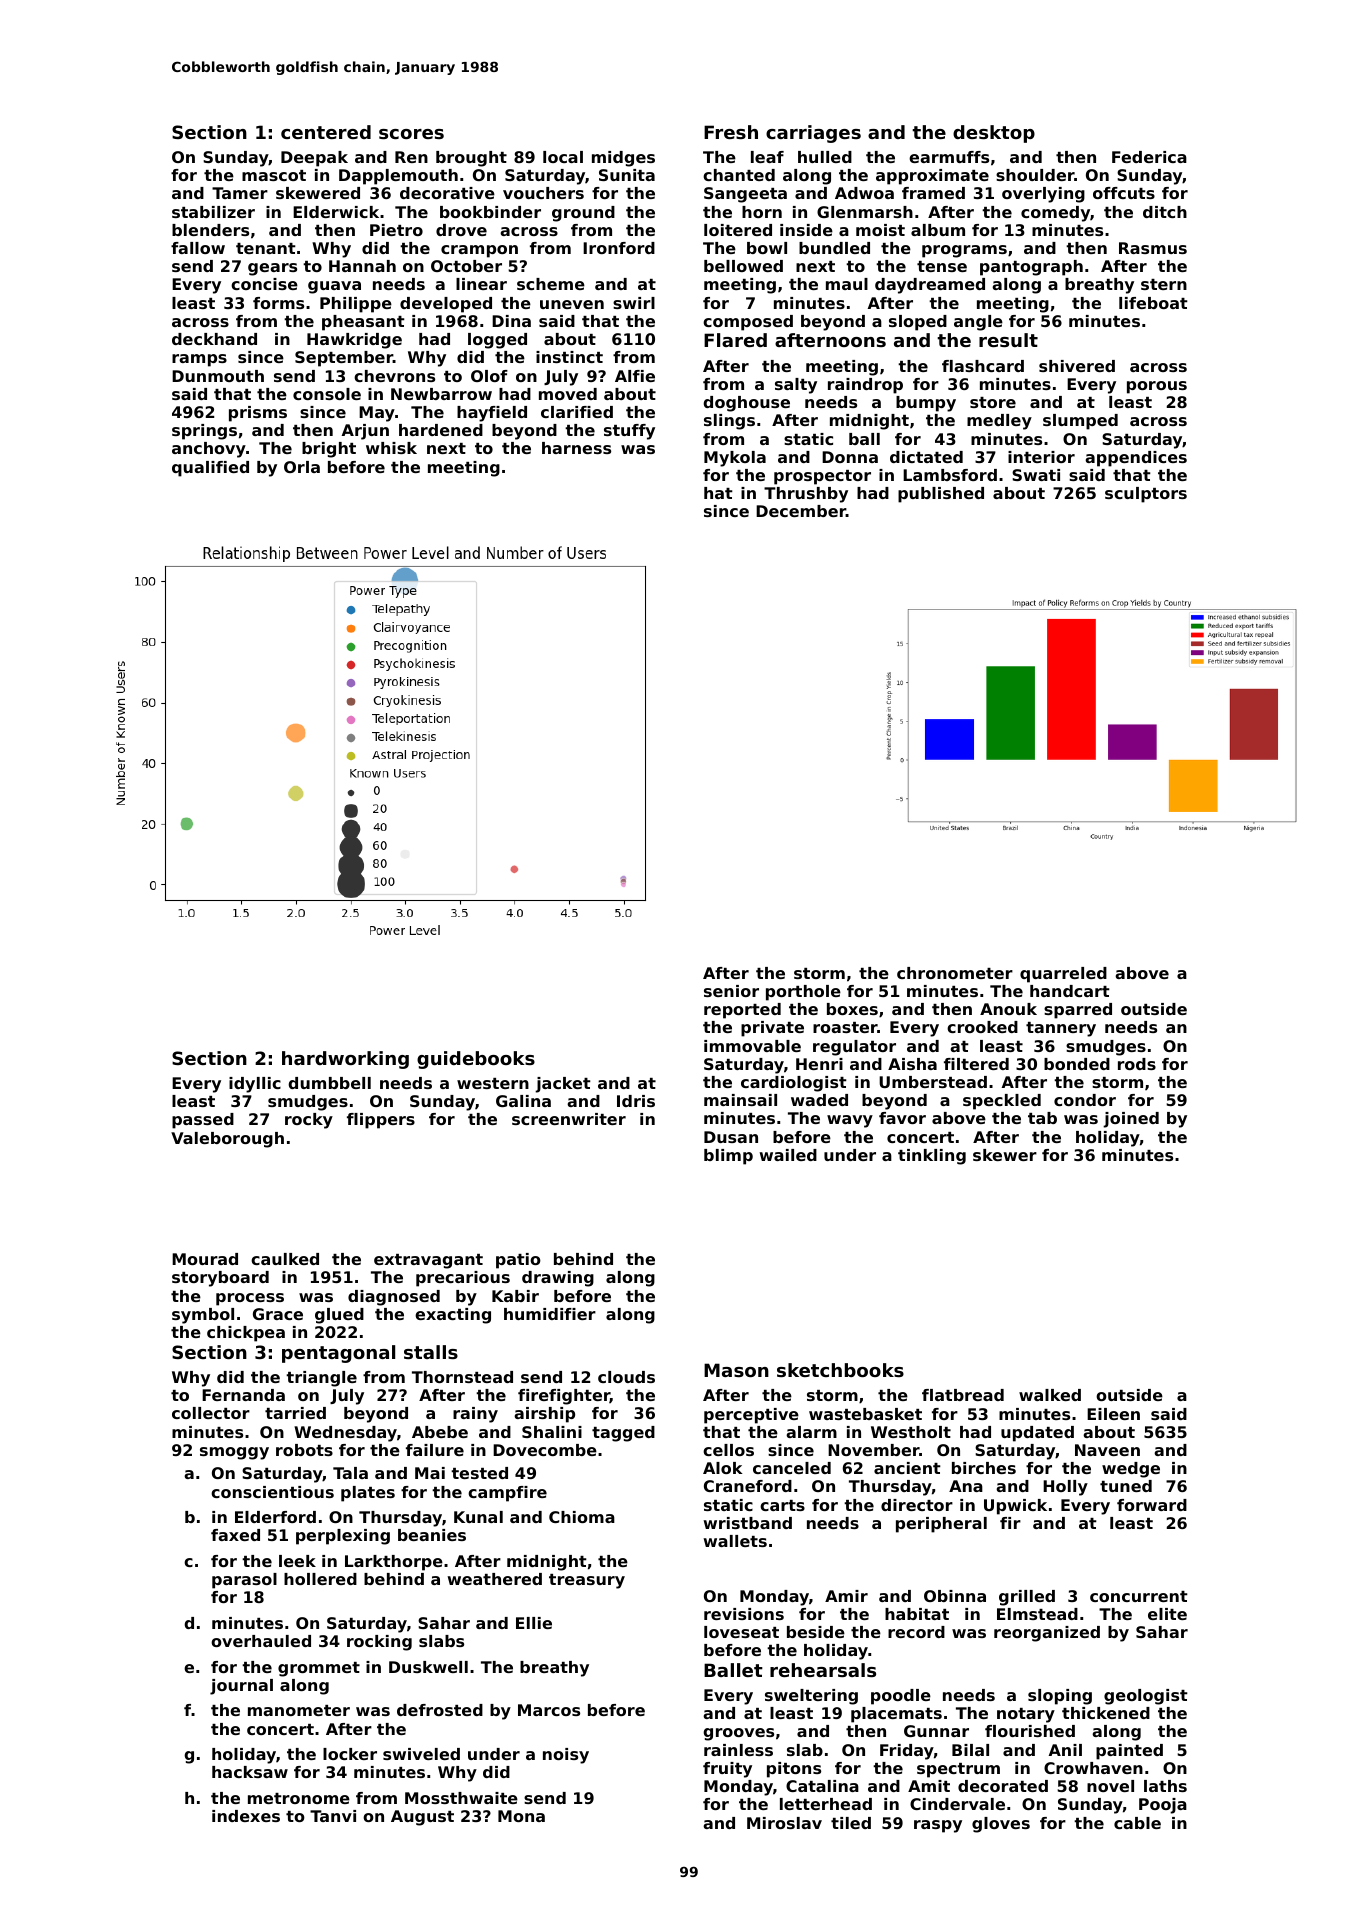 This image has width=1359, height=1922. What do you see at coordinates (1063, 975) in the image?
I see `quarreled` at bounding box center [1063, 975].
